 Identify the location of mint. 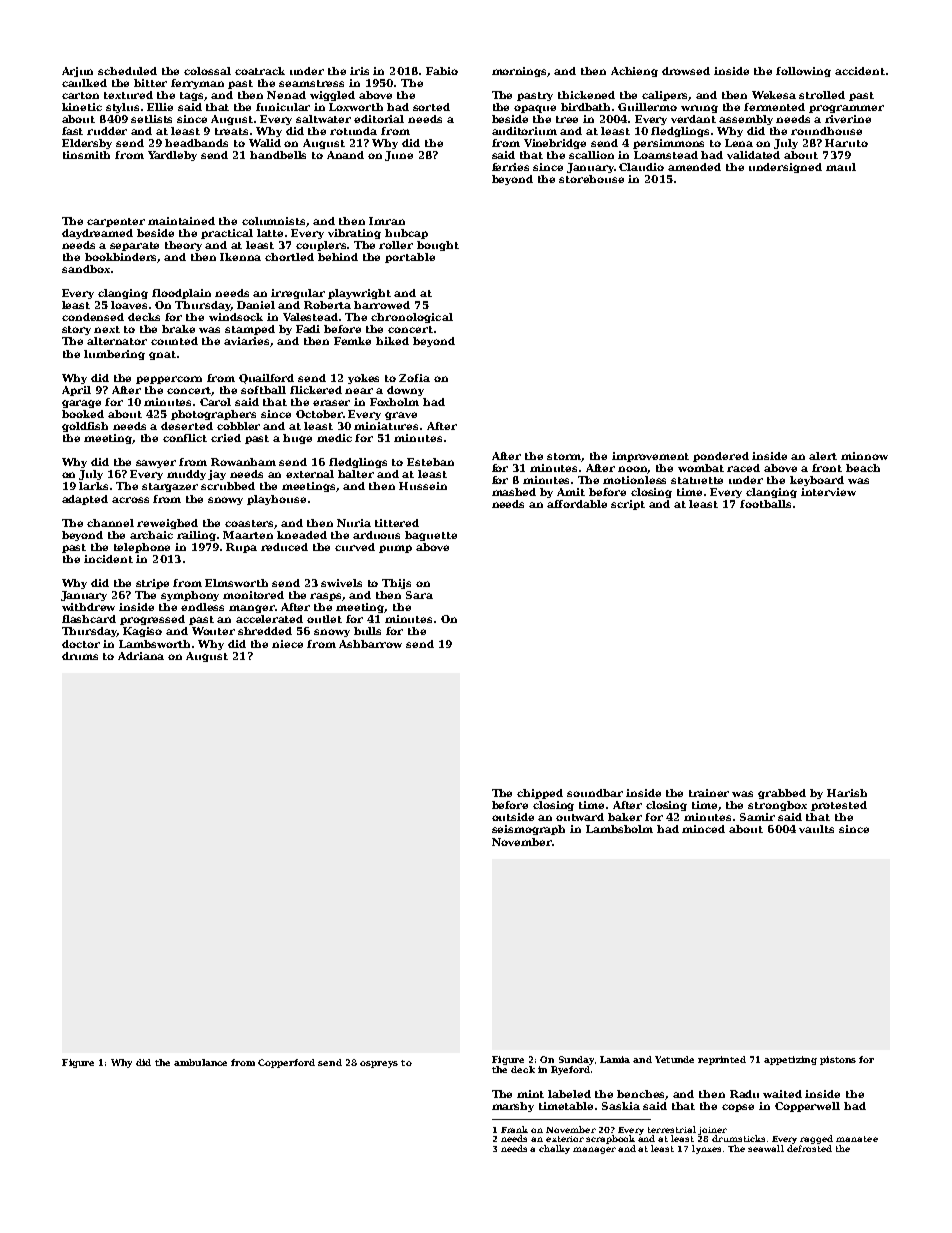
(530, 1094).
